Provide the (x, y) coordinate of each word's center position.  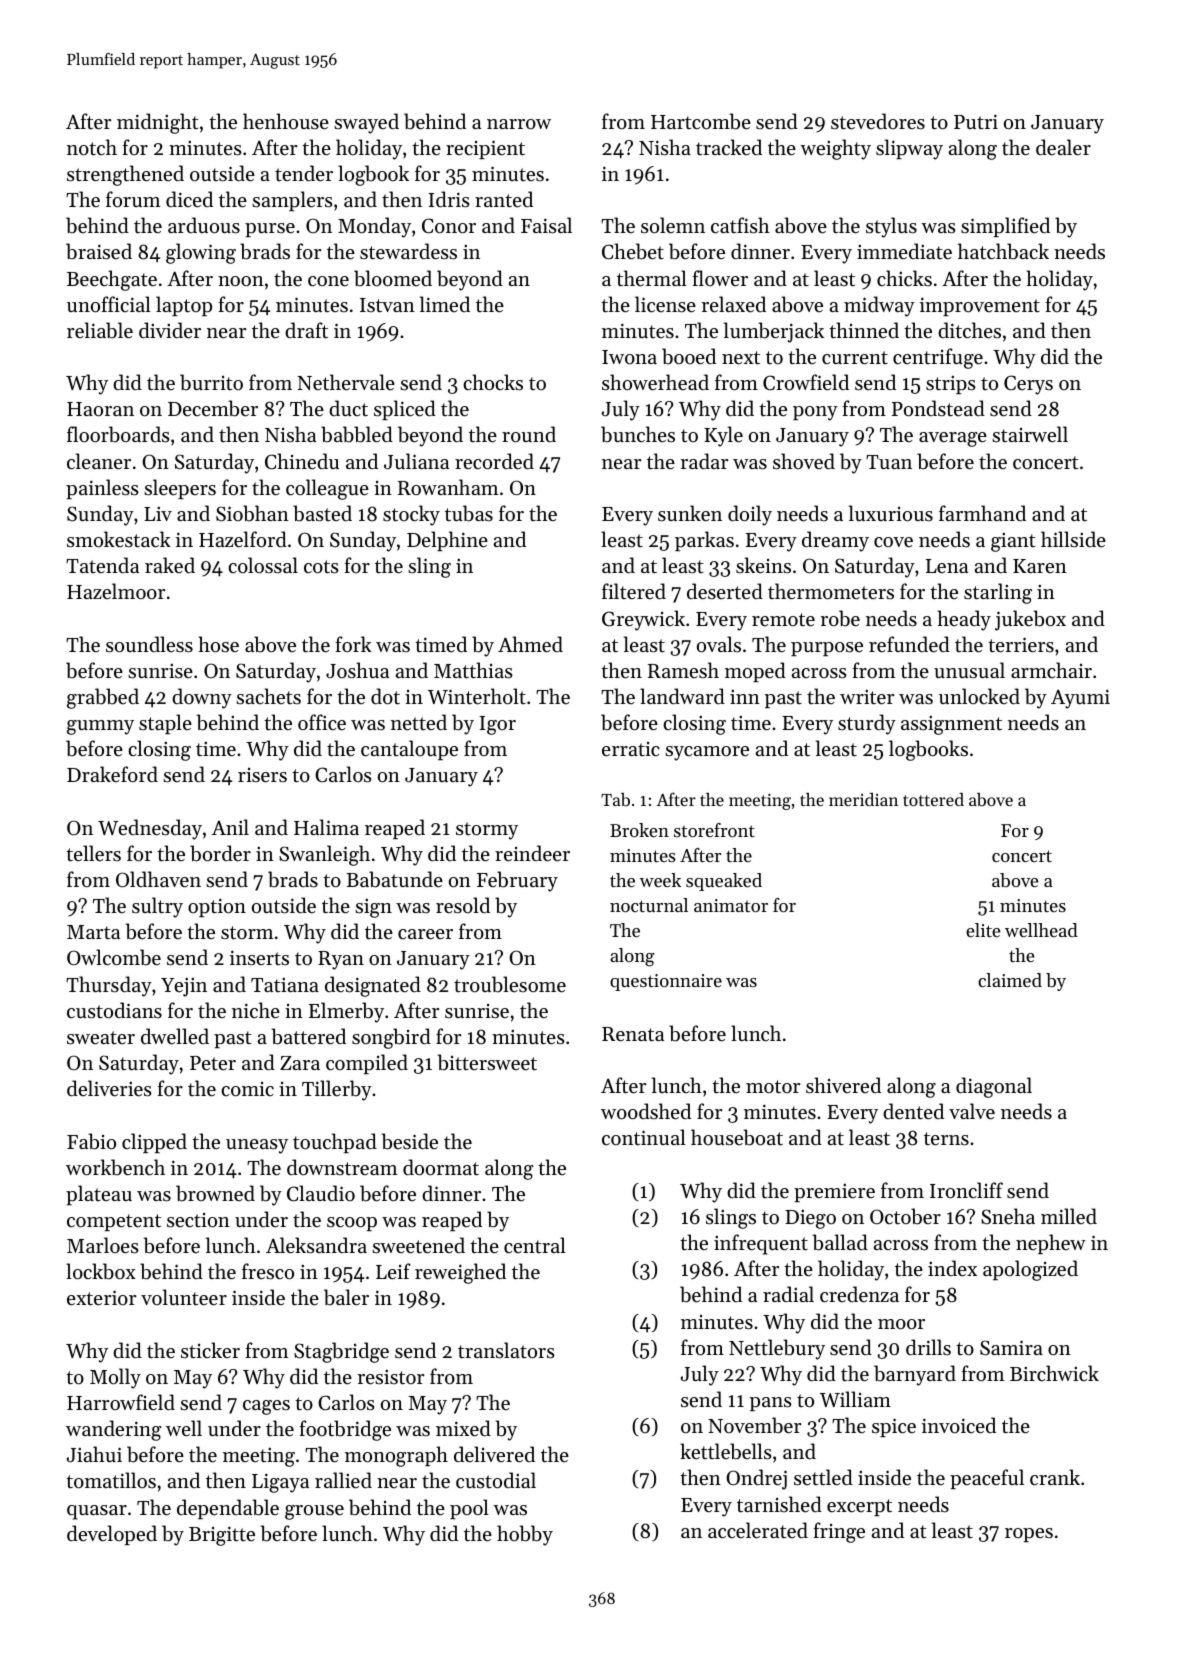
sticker (210, 1350)
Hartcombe (701, 121)
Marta (93, 932)
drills (928, 1347)
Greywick (643, 620)
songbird (391, 1038)
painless (102, 489)
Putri (976, 121)
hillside (1073, 539)
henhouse (286, 121)
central (535, 1245)
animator (731, 905)
